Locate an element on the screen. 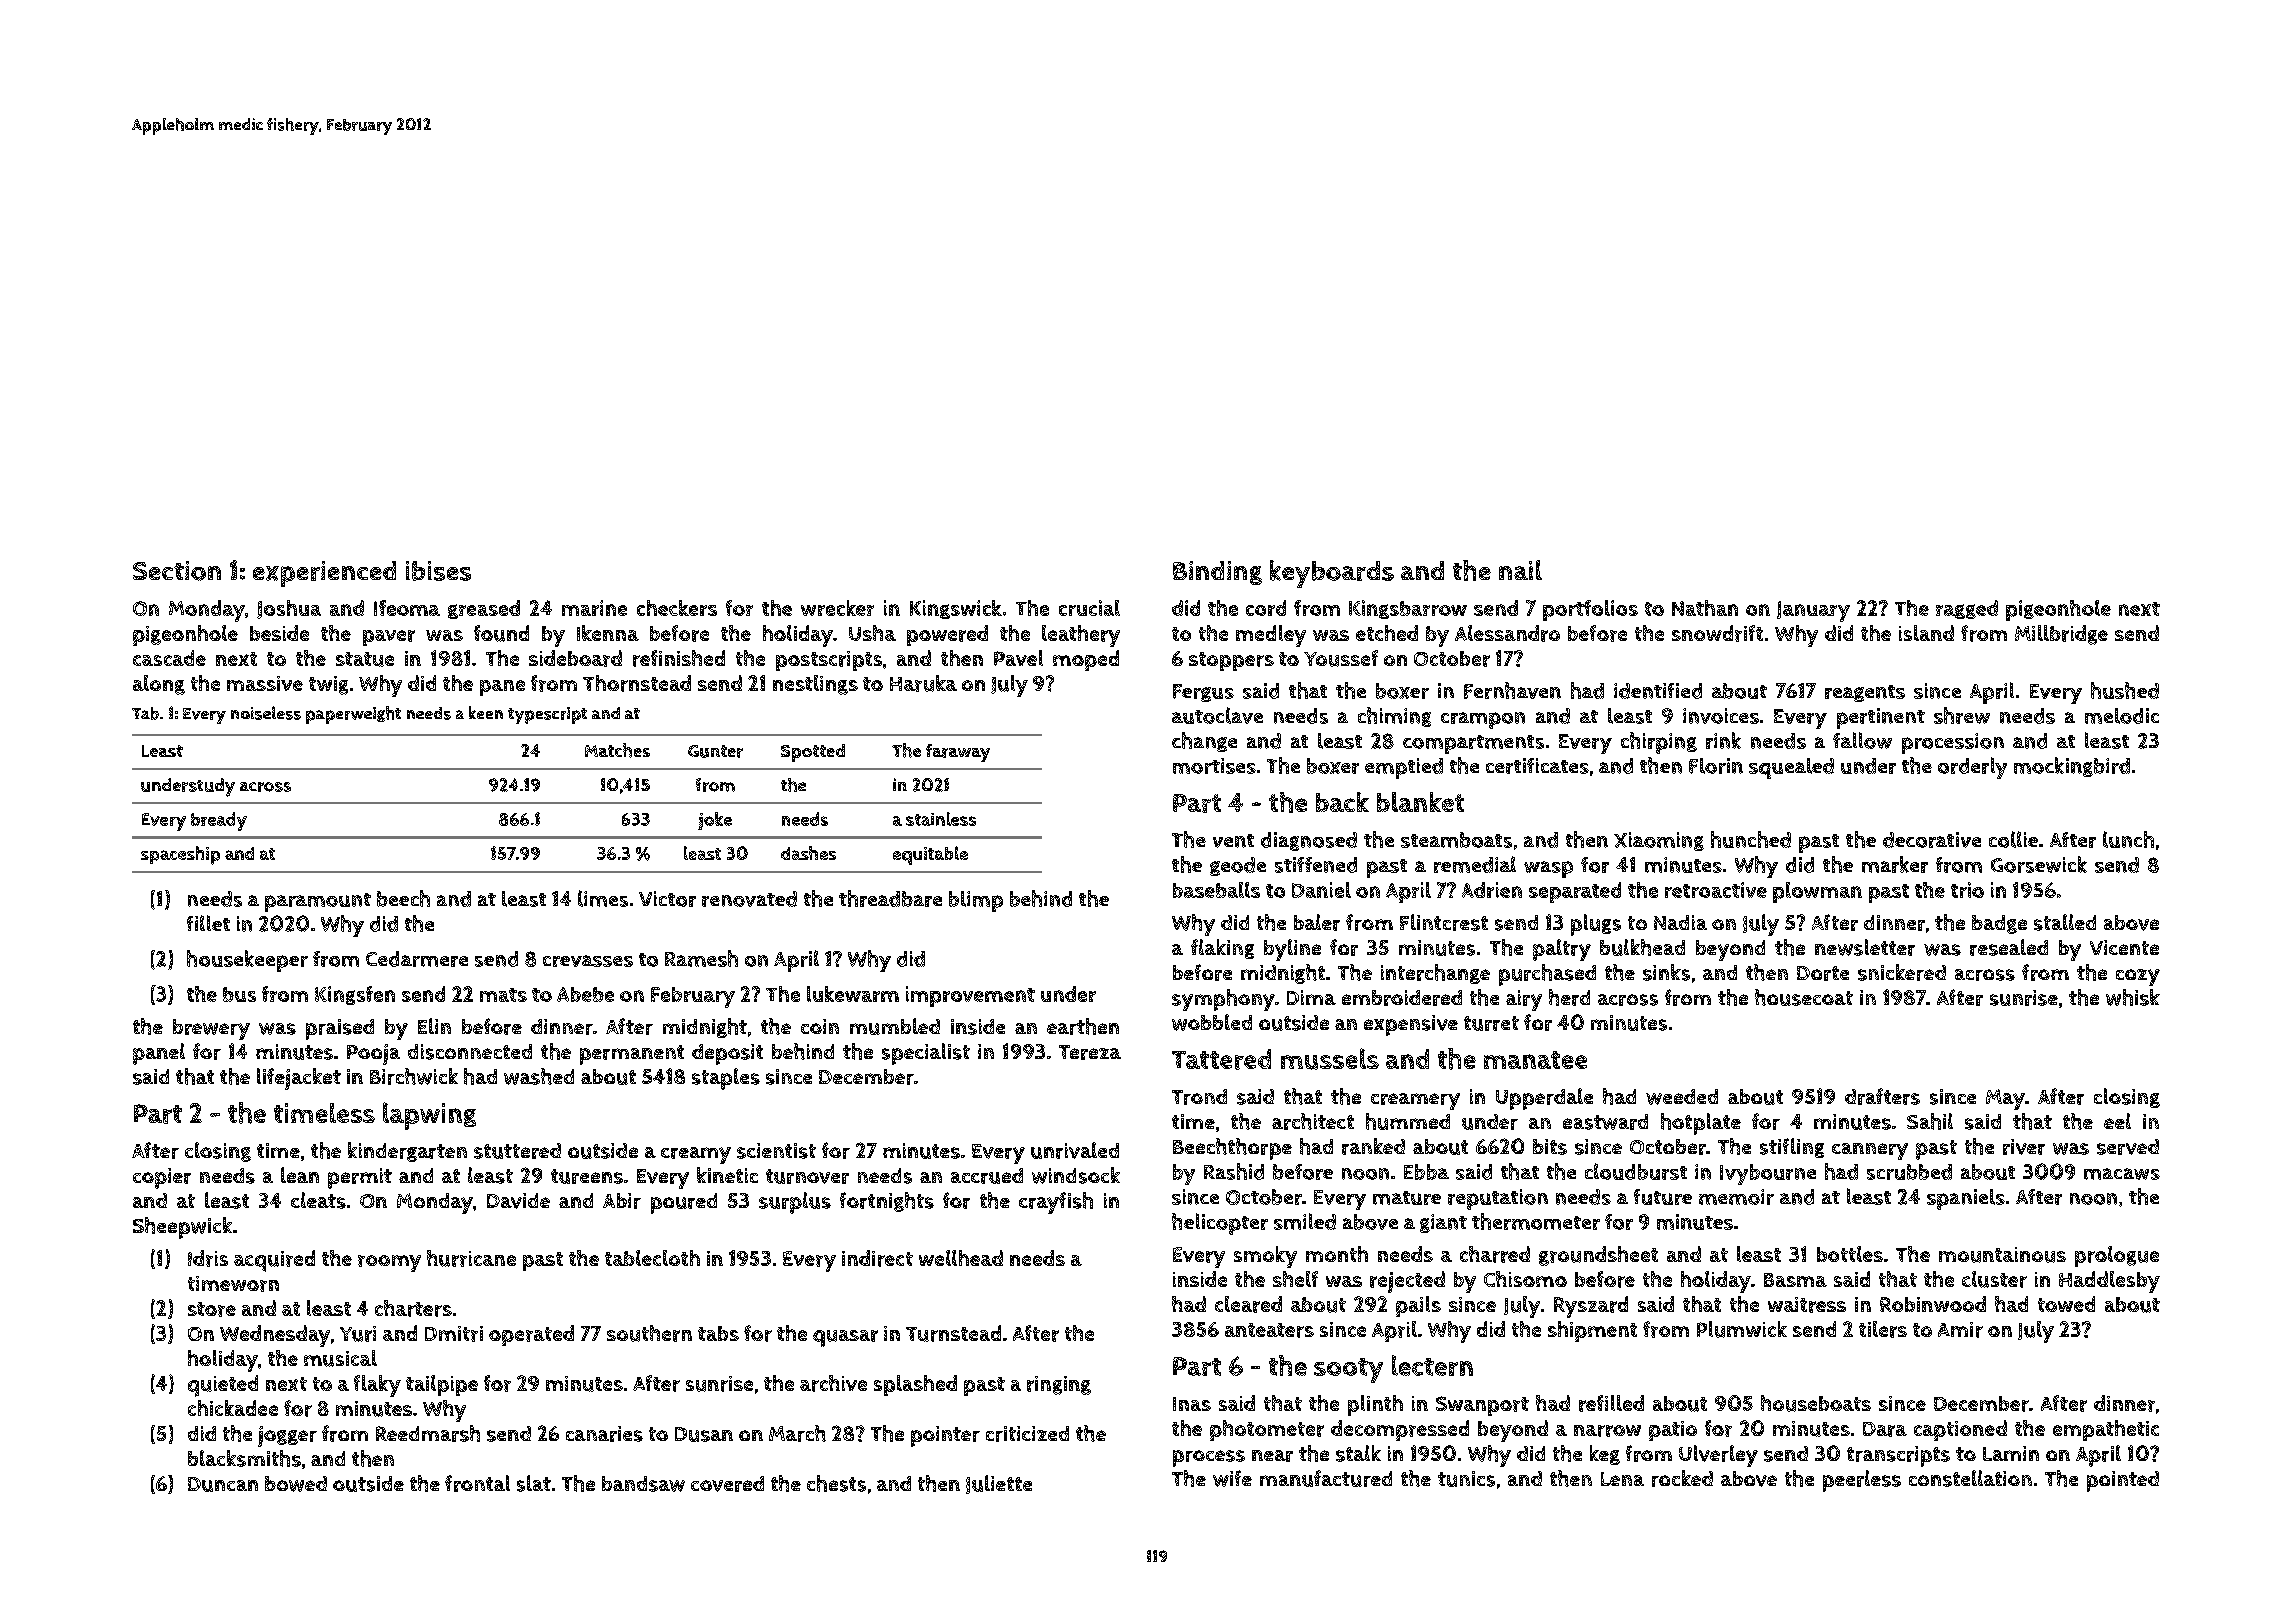 The height and width of the screenshot is (1620, 2292). Matches is located at coordinates (617, 750).
